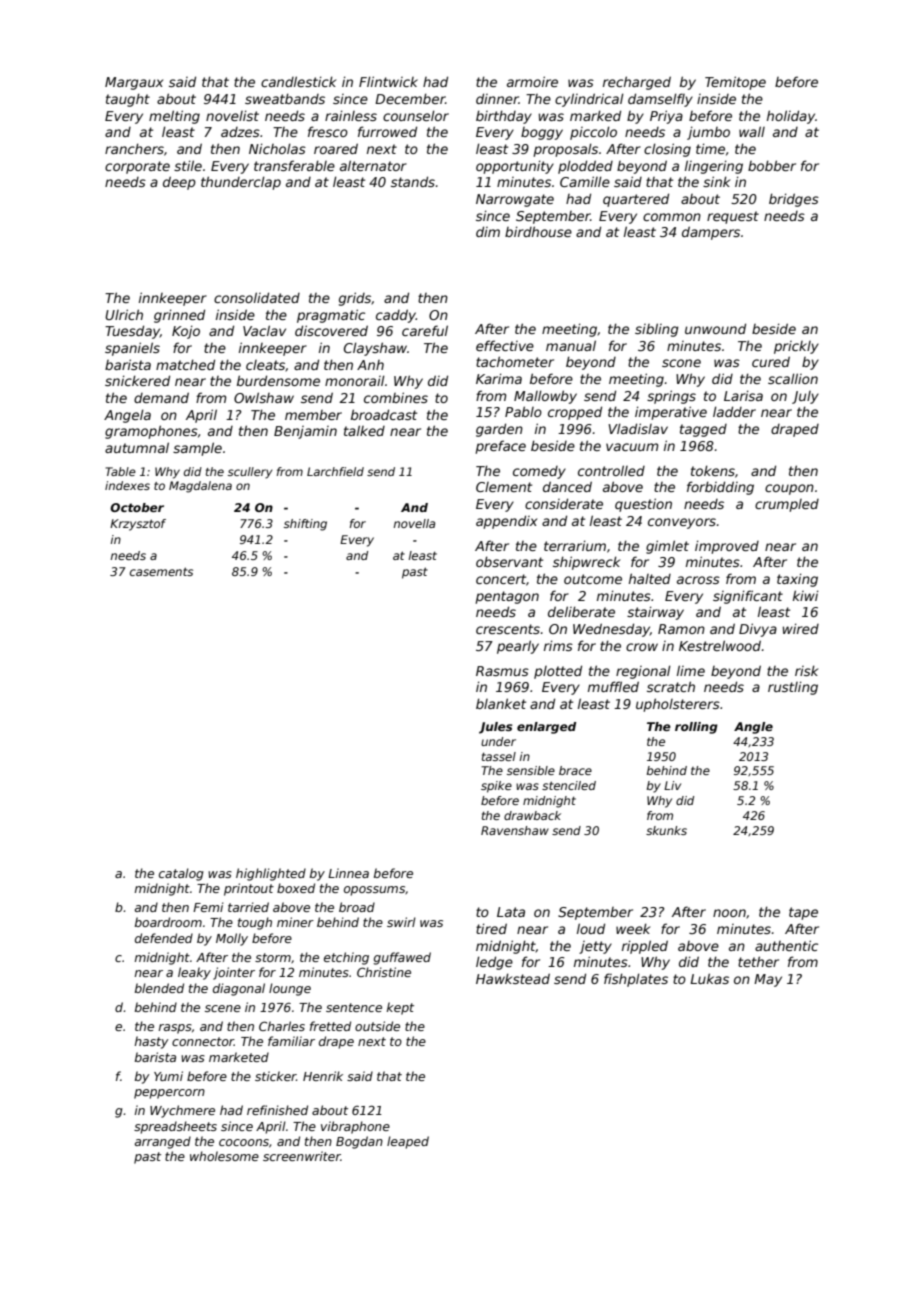 The image size is (924, 1314). Describe the element at coordinates (305, 525) in the page. I see `shifting` at that location.
